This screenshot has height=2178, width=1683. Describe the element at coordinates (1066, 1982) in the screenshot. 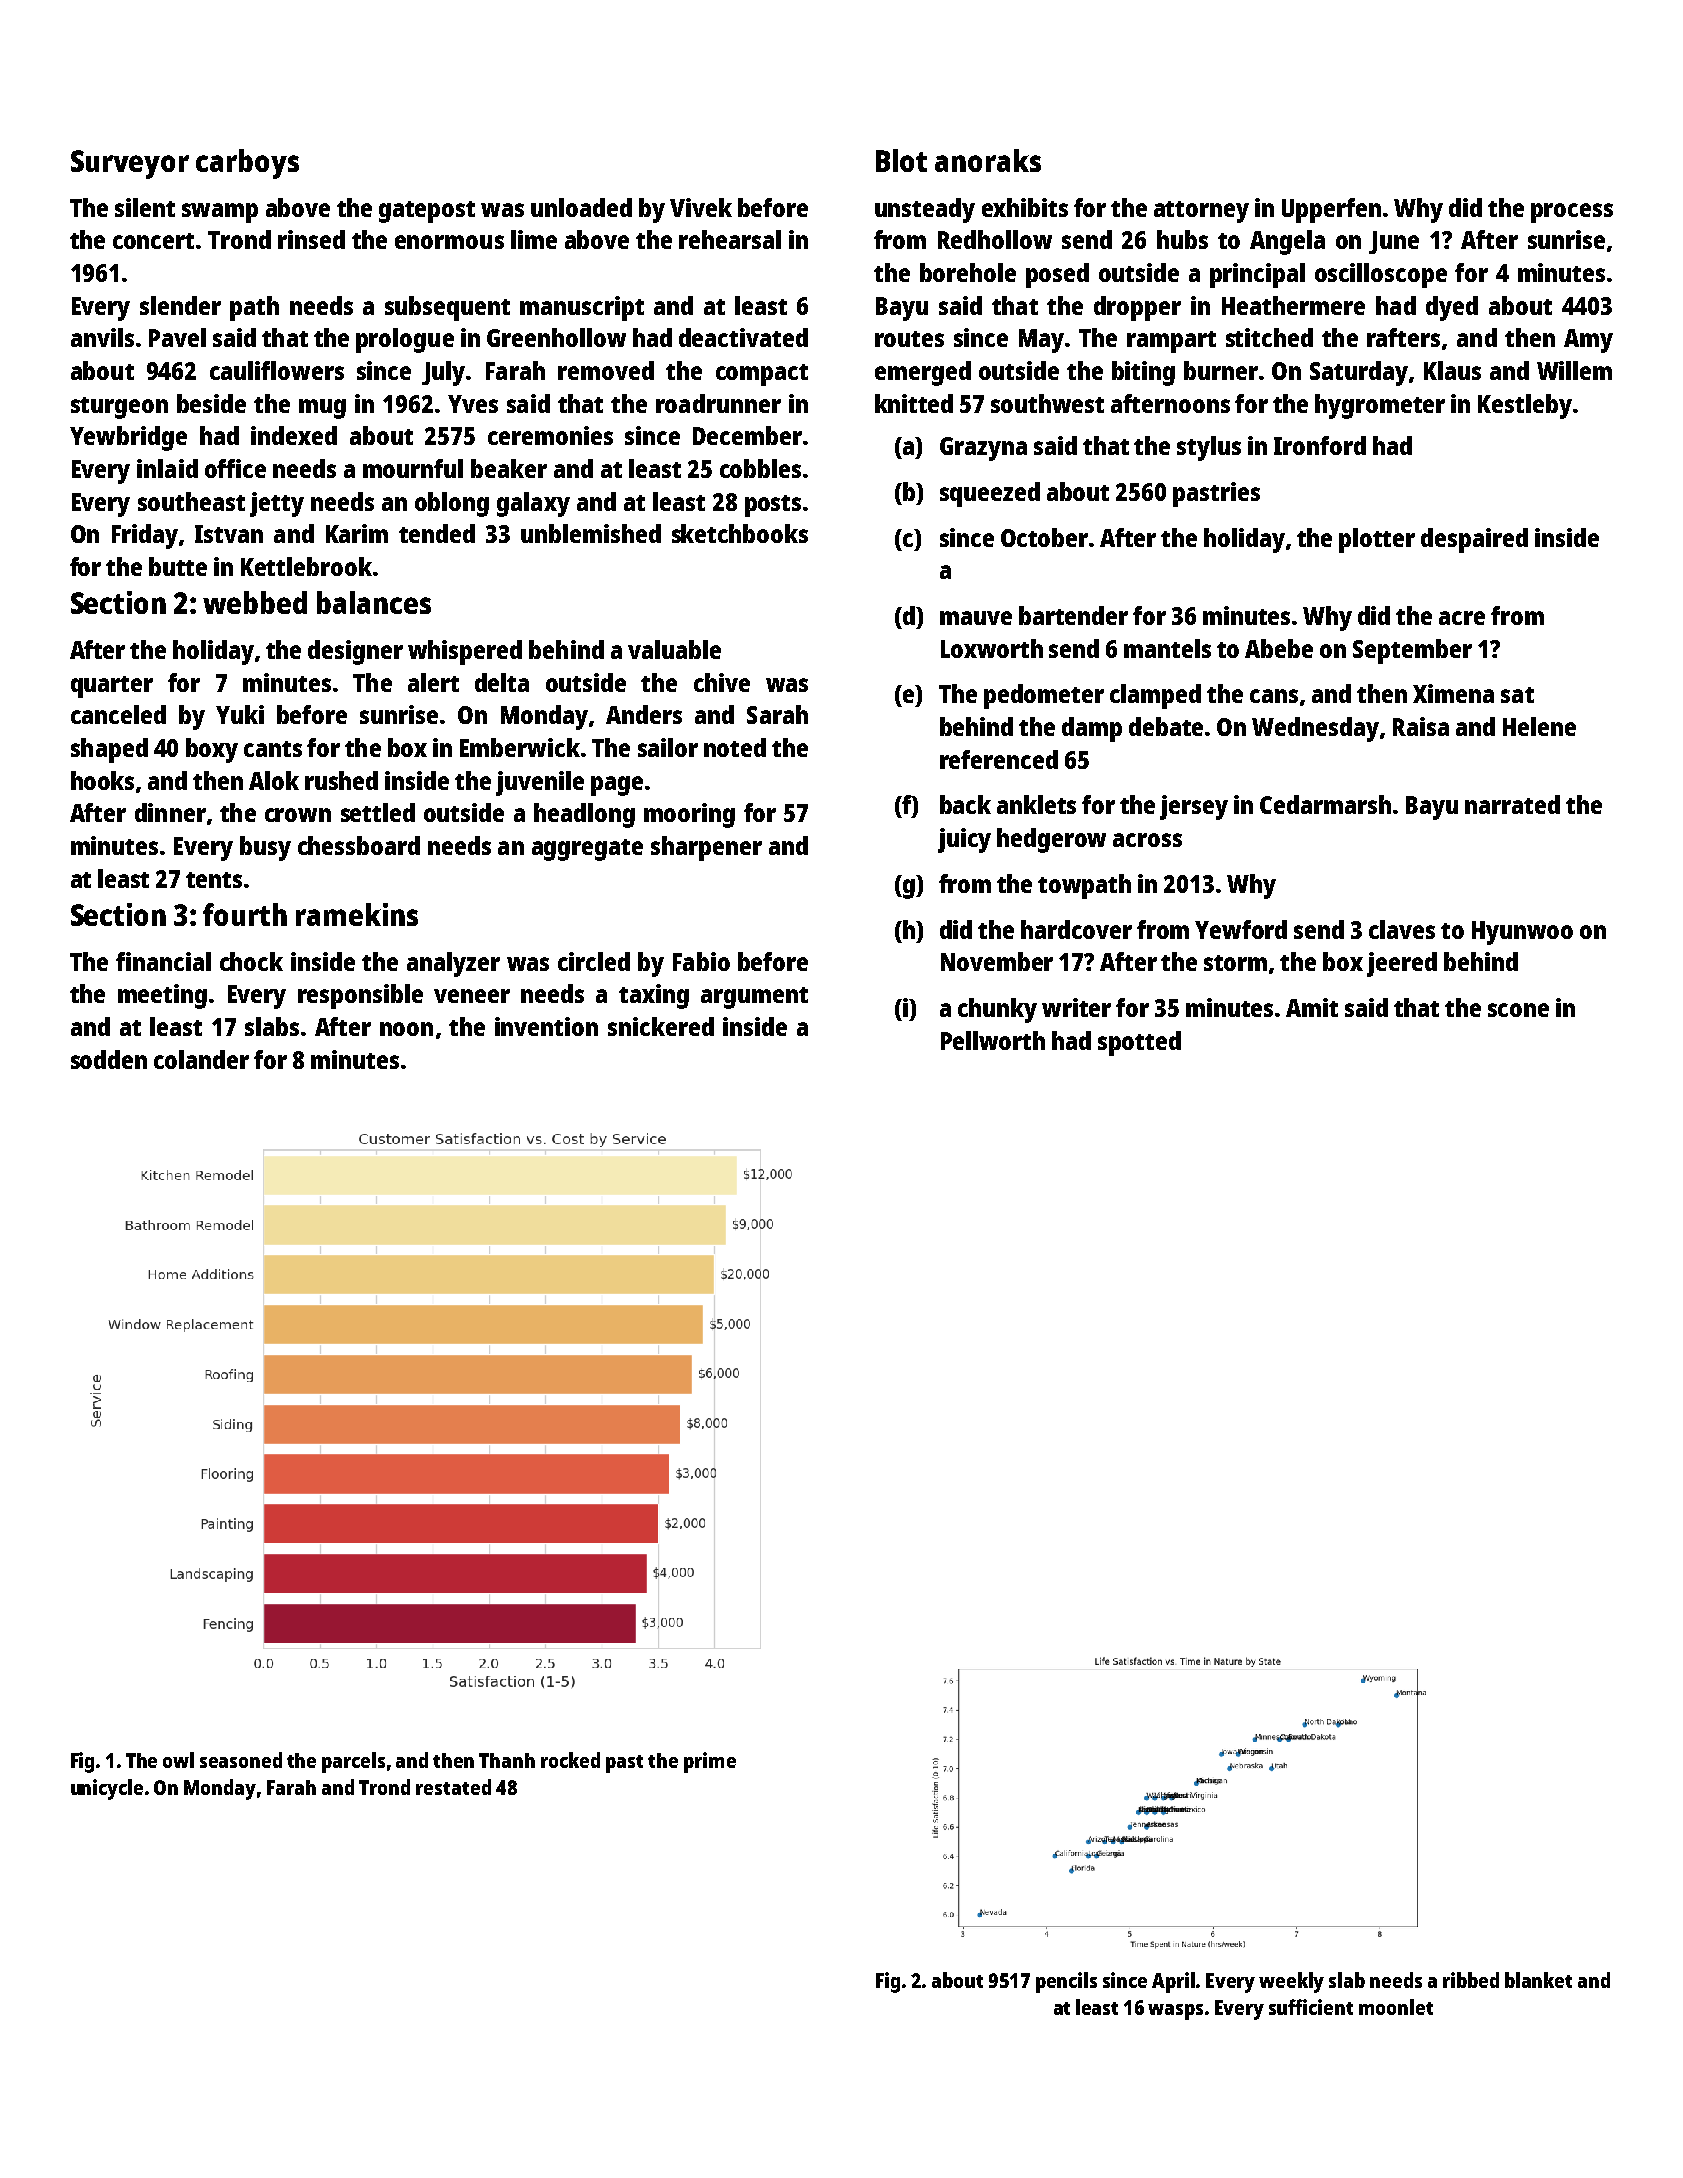

I see `pencils` at that location.
